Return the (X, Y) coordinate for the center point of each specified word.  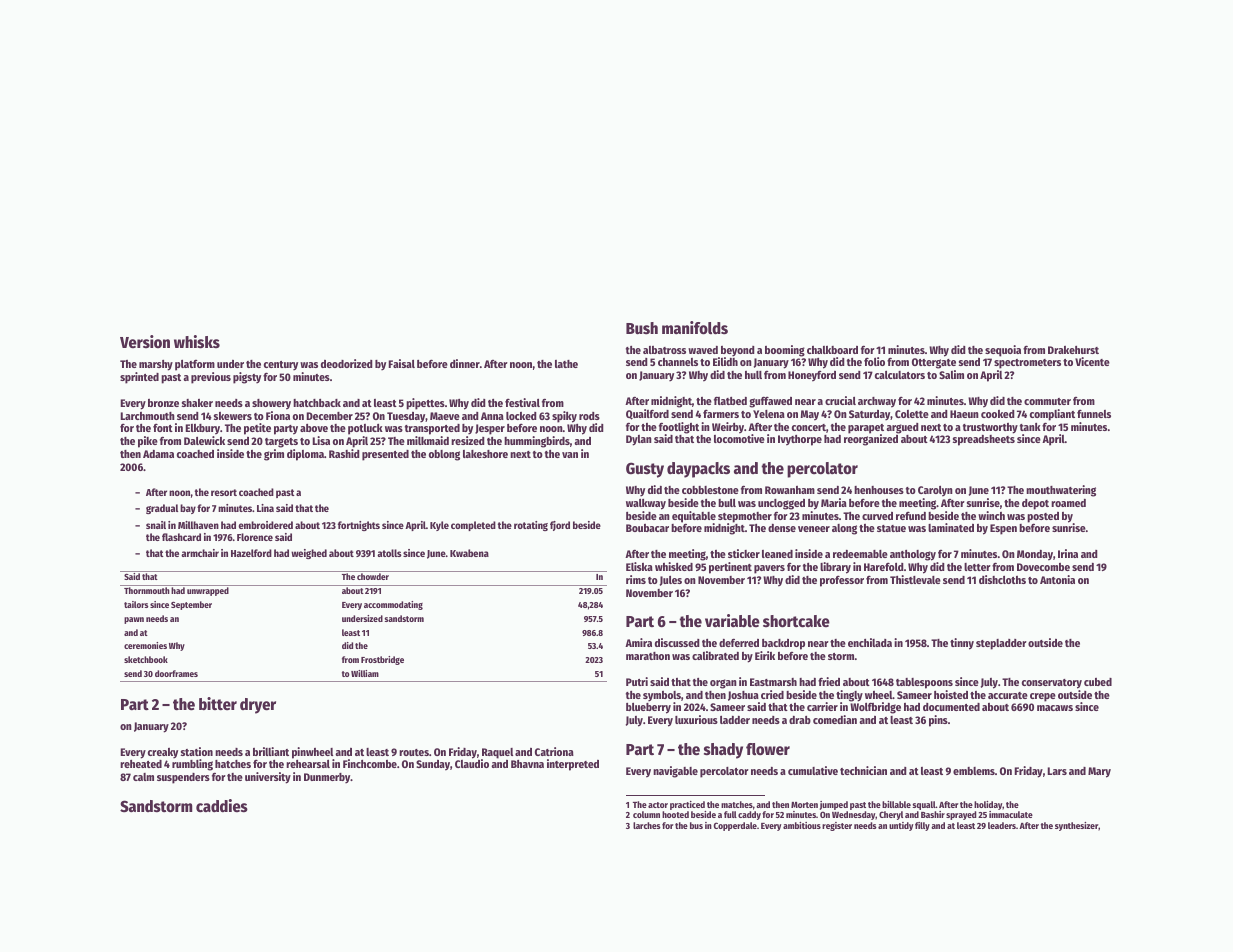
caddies (222, 806)
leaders (1002, 825)
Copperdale (735, 826)
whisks (197, 342)
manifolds (695, 328)
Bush (642, 328)
